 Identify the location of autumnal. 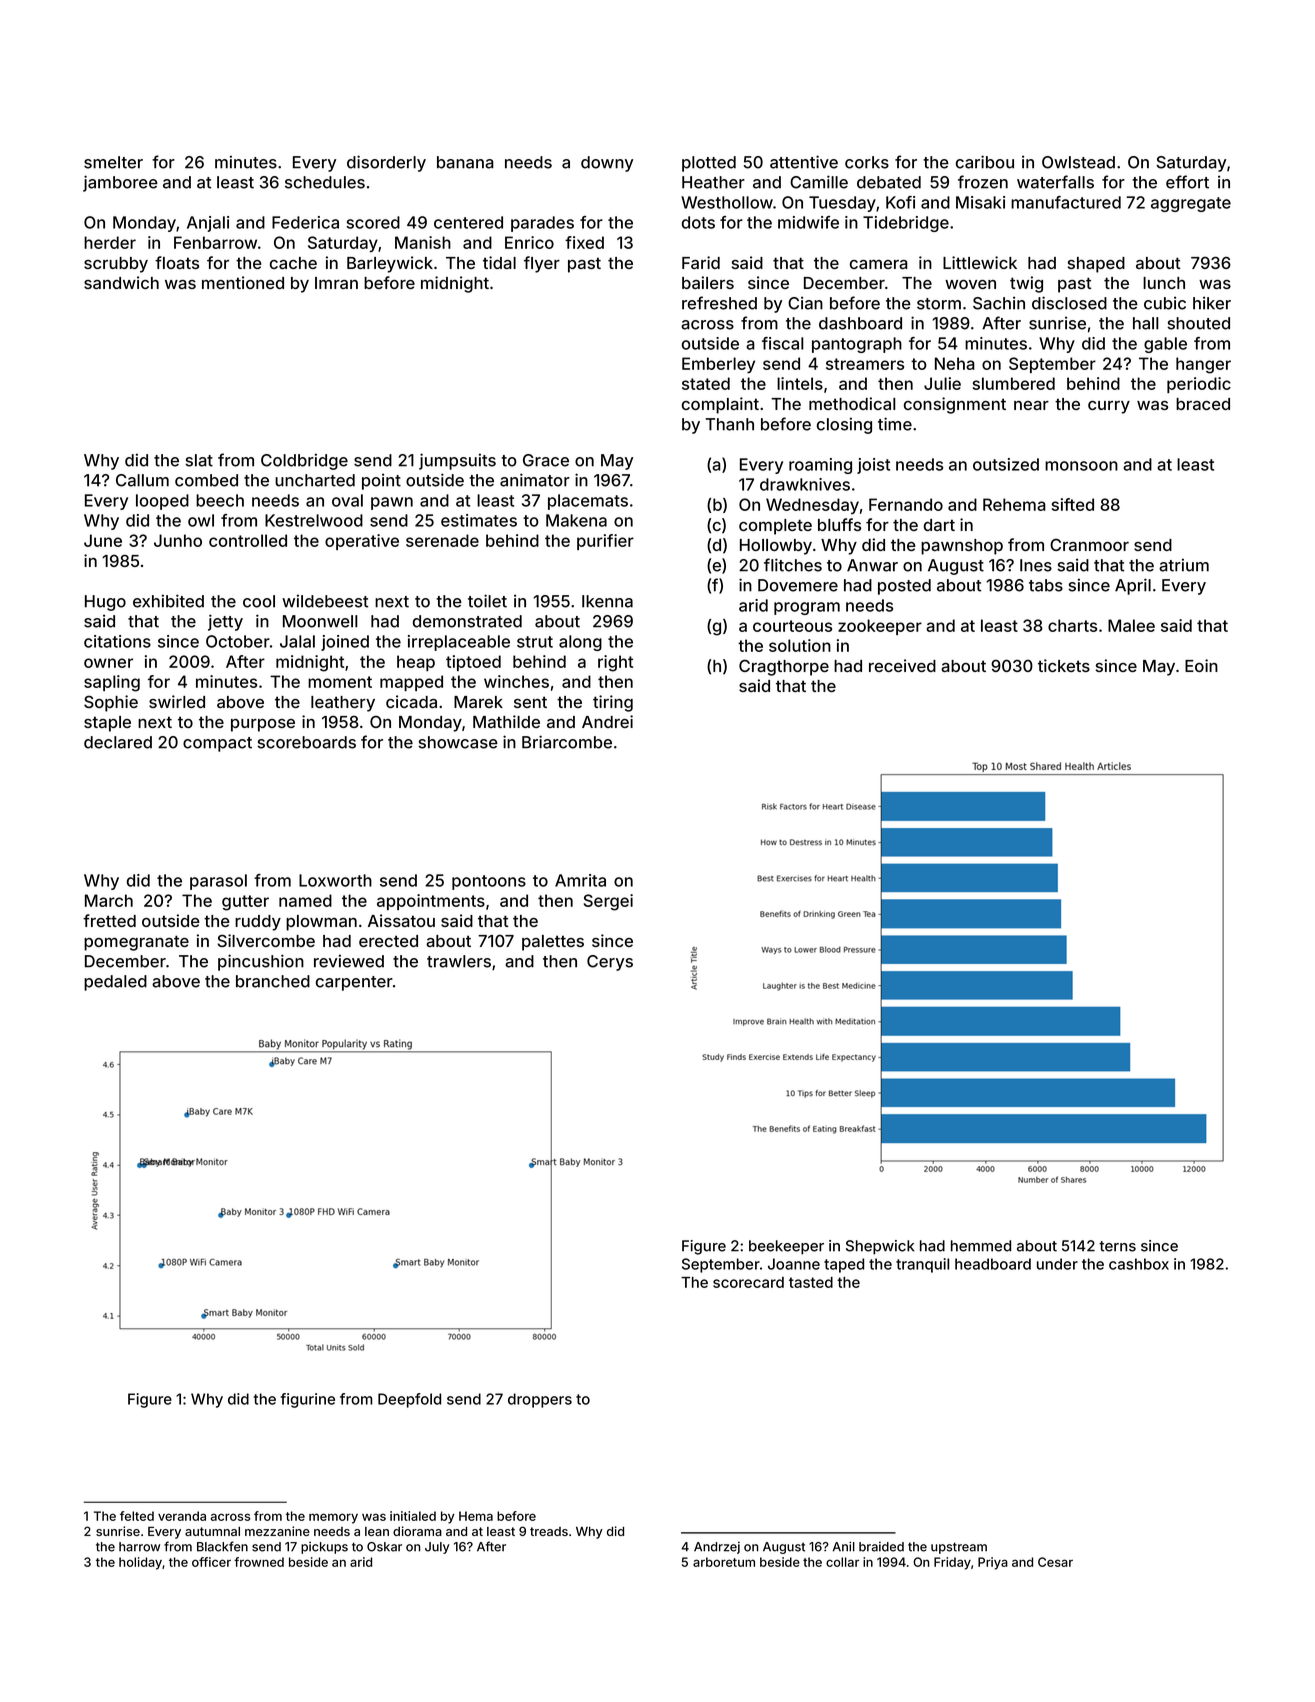
(212, 1531).
